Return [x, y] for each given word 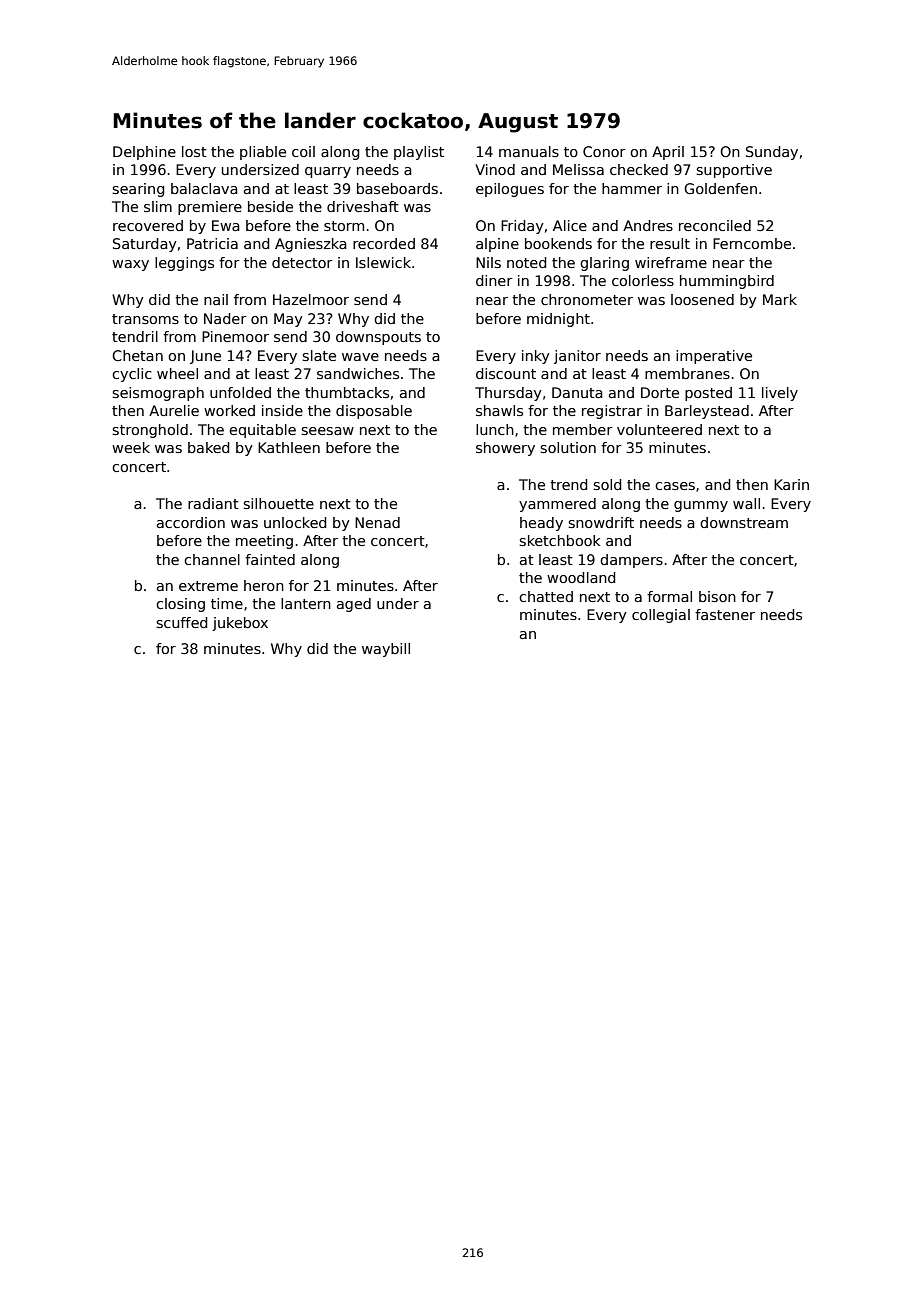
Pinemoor [235, 336]
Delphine [144, 153]
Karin [791, 484]
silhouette [278, 503]
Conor [604, 151]
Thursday [508, 394]
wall [746, 503]
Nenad [377, 522]
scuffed [181, 622]
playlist [419, 153]
